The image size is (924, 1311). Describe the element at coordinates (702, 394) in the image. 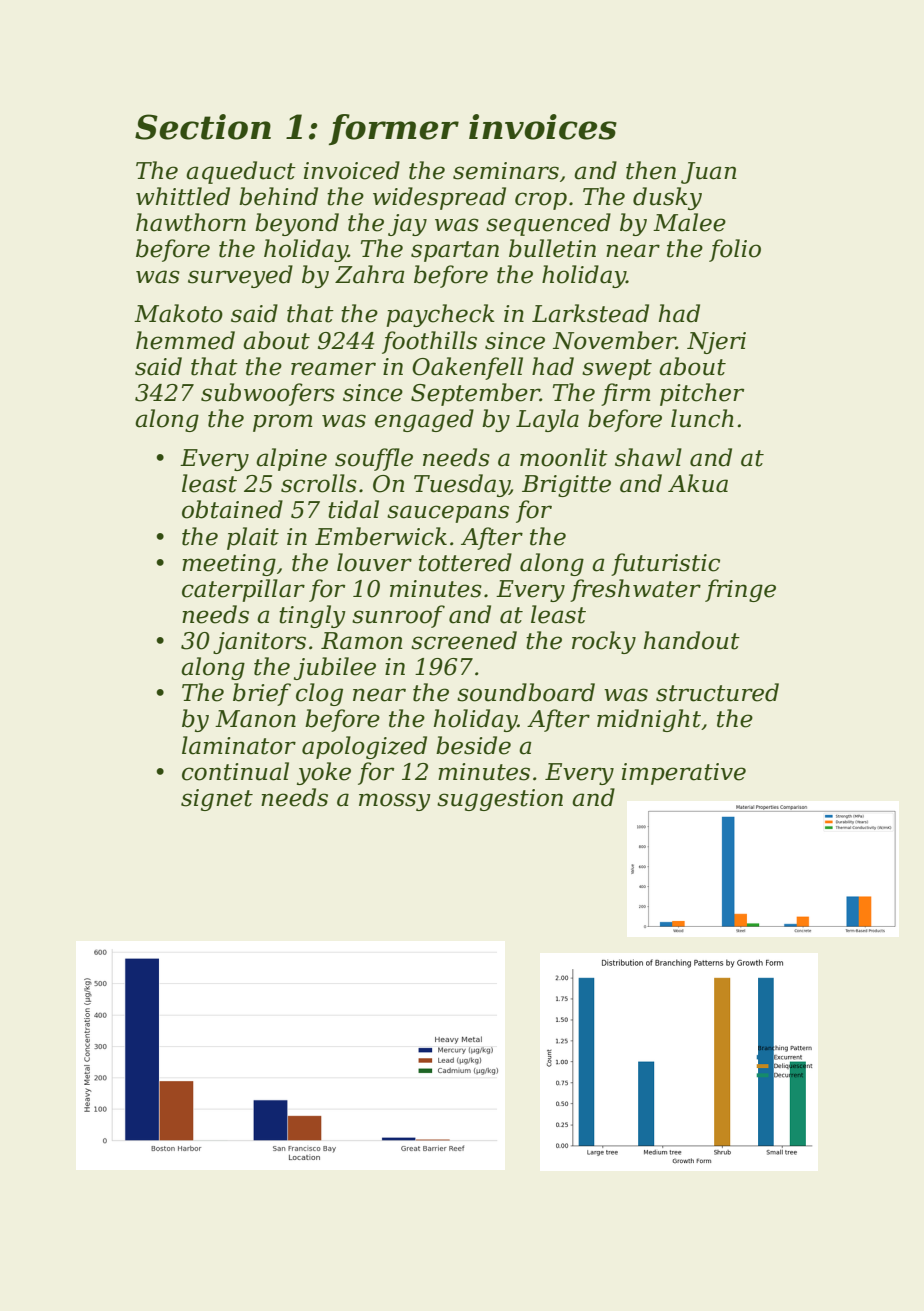

I see `pitcher` at that location.
